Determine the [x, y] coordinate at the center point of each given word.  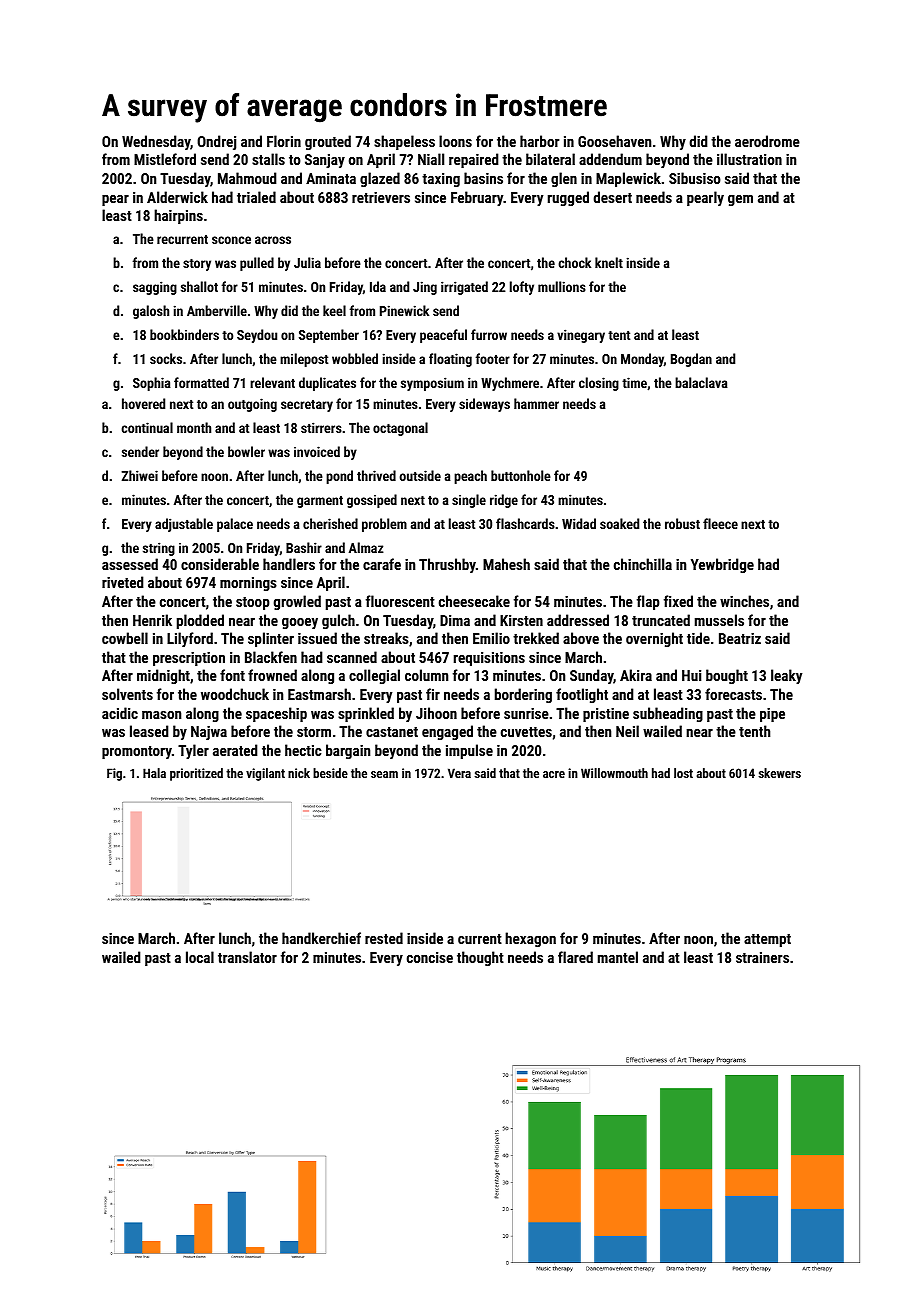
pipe [772, 715]
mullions [562, 286]
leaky [786, 676]
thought [480, 958]
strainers [762, 957]
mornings [248, 584]
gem [740, 200]
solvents [127, 694]
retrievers [381, 197]
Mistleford [165, 159]
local [200, 957]
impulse [469, 751]
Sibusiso [695, 178]
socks [166, 358]
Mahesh [506, 564]
